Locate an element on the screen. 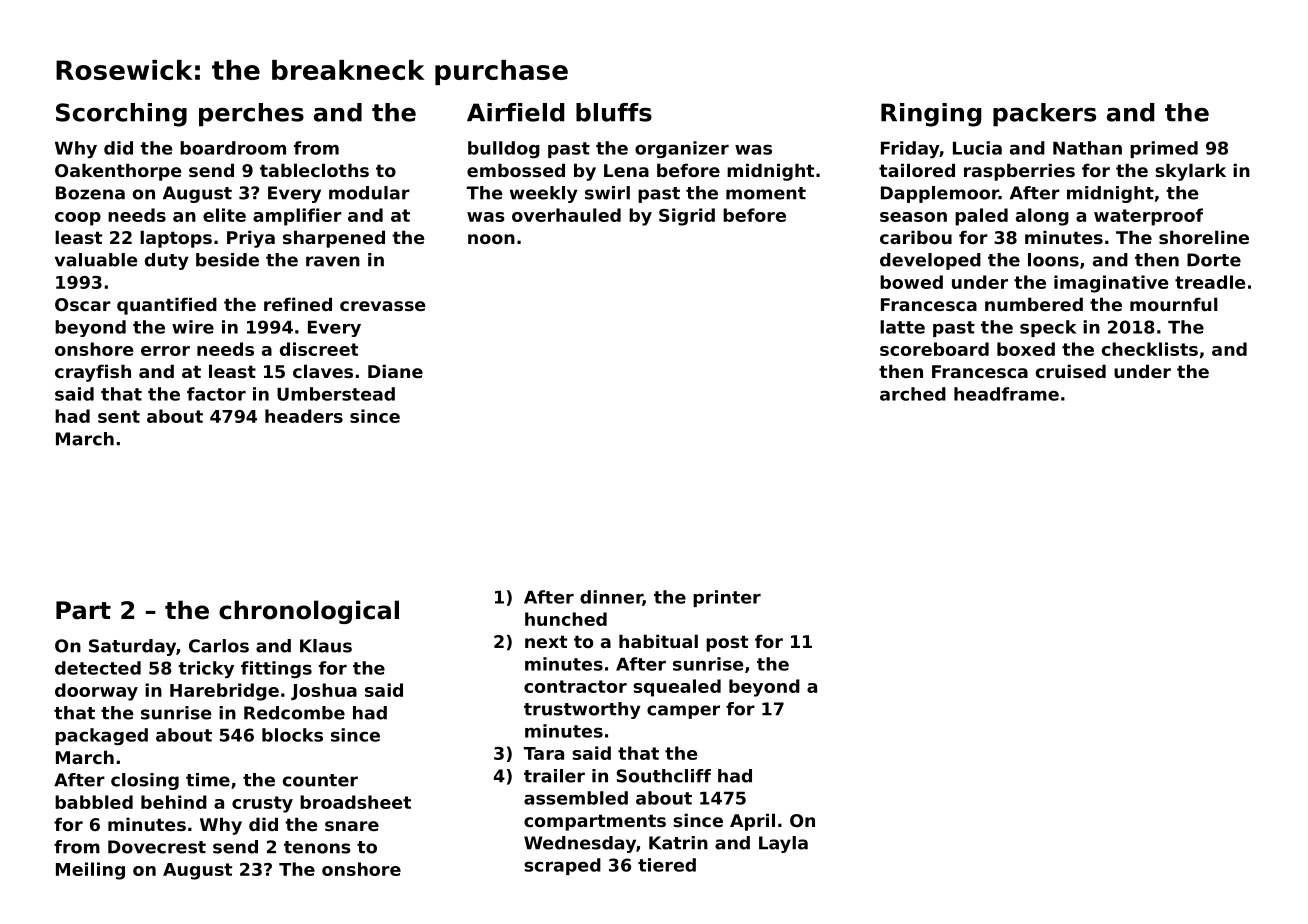 The width and height of the screenshot is (1308, 924). packers is located at coordinates (1044, 115).
